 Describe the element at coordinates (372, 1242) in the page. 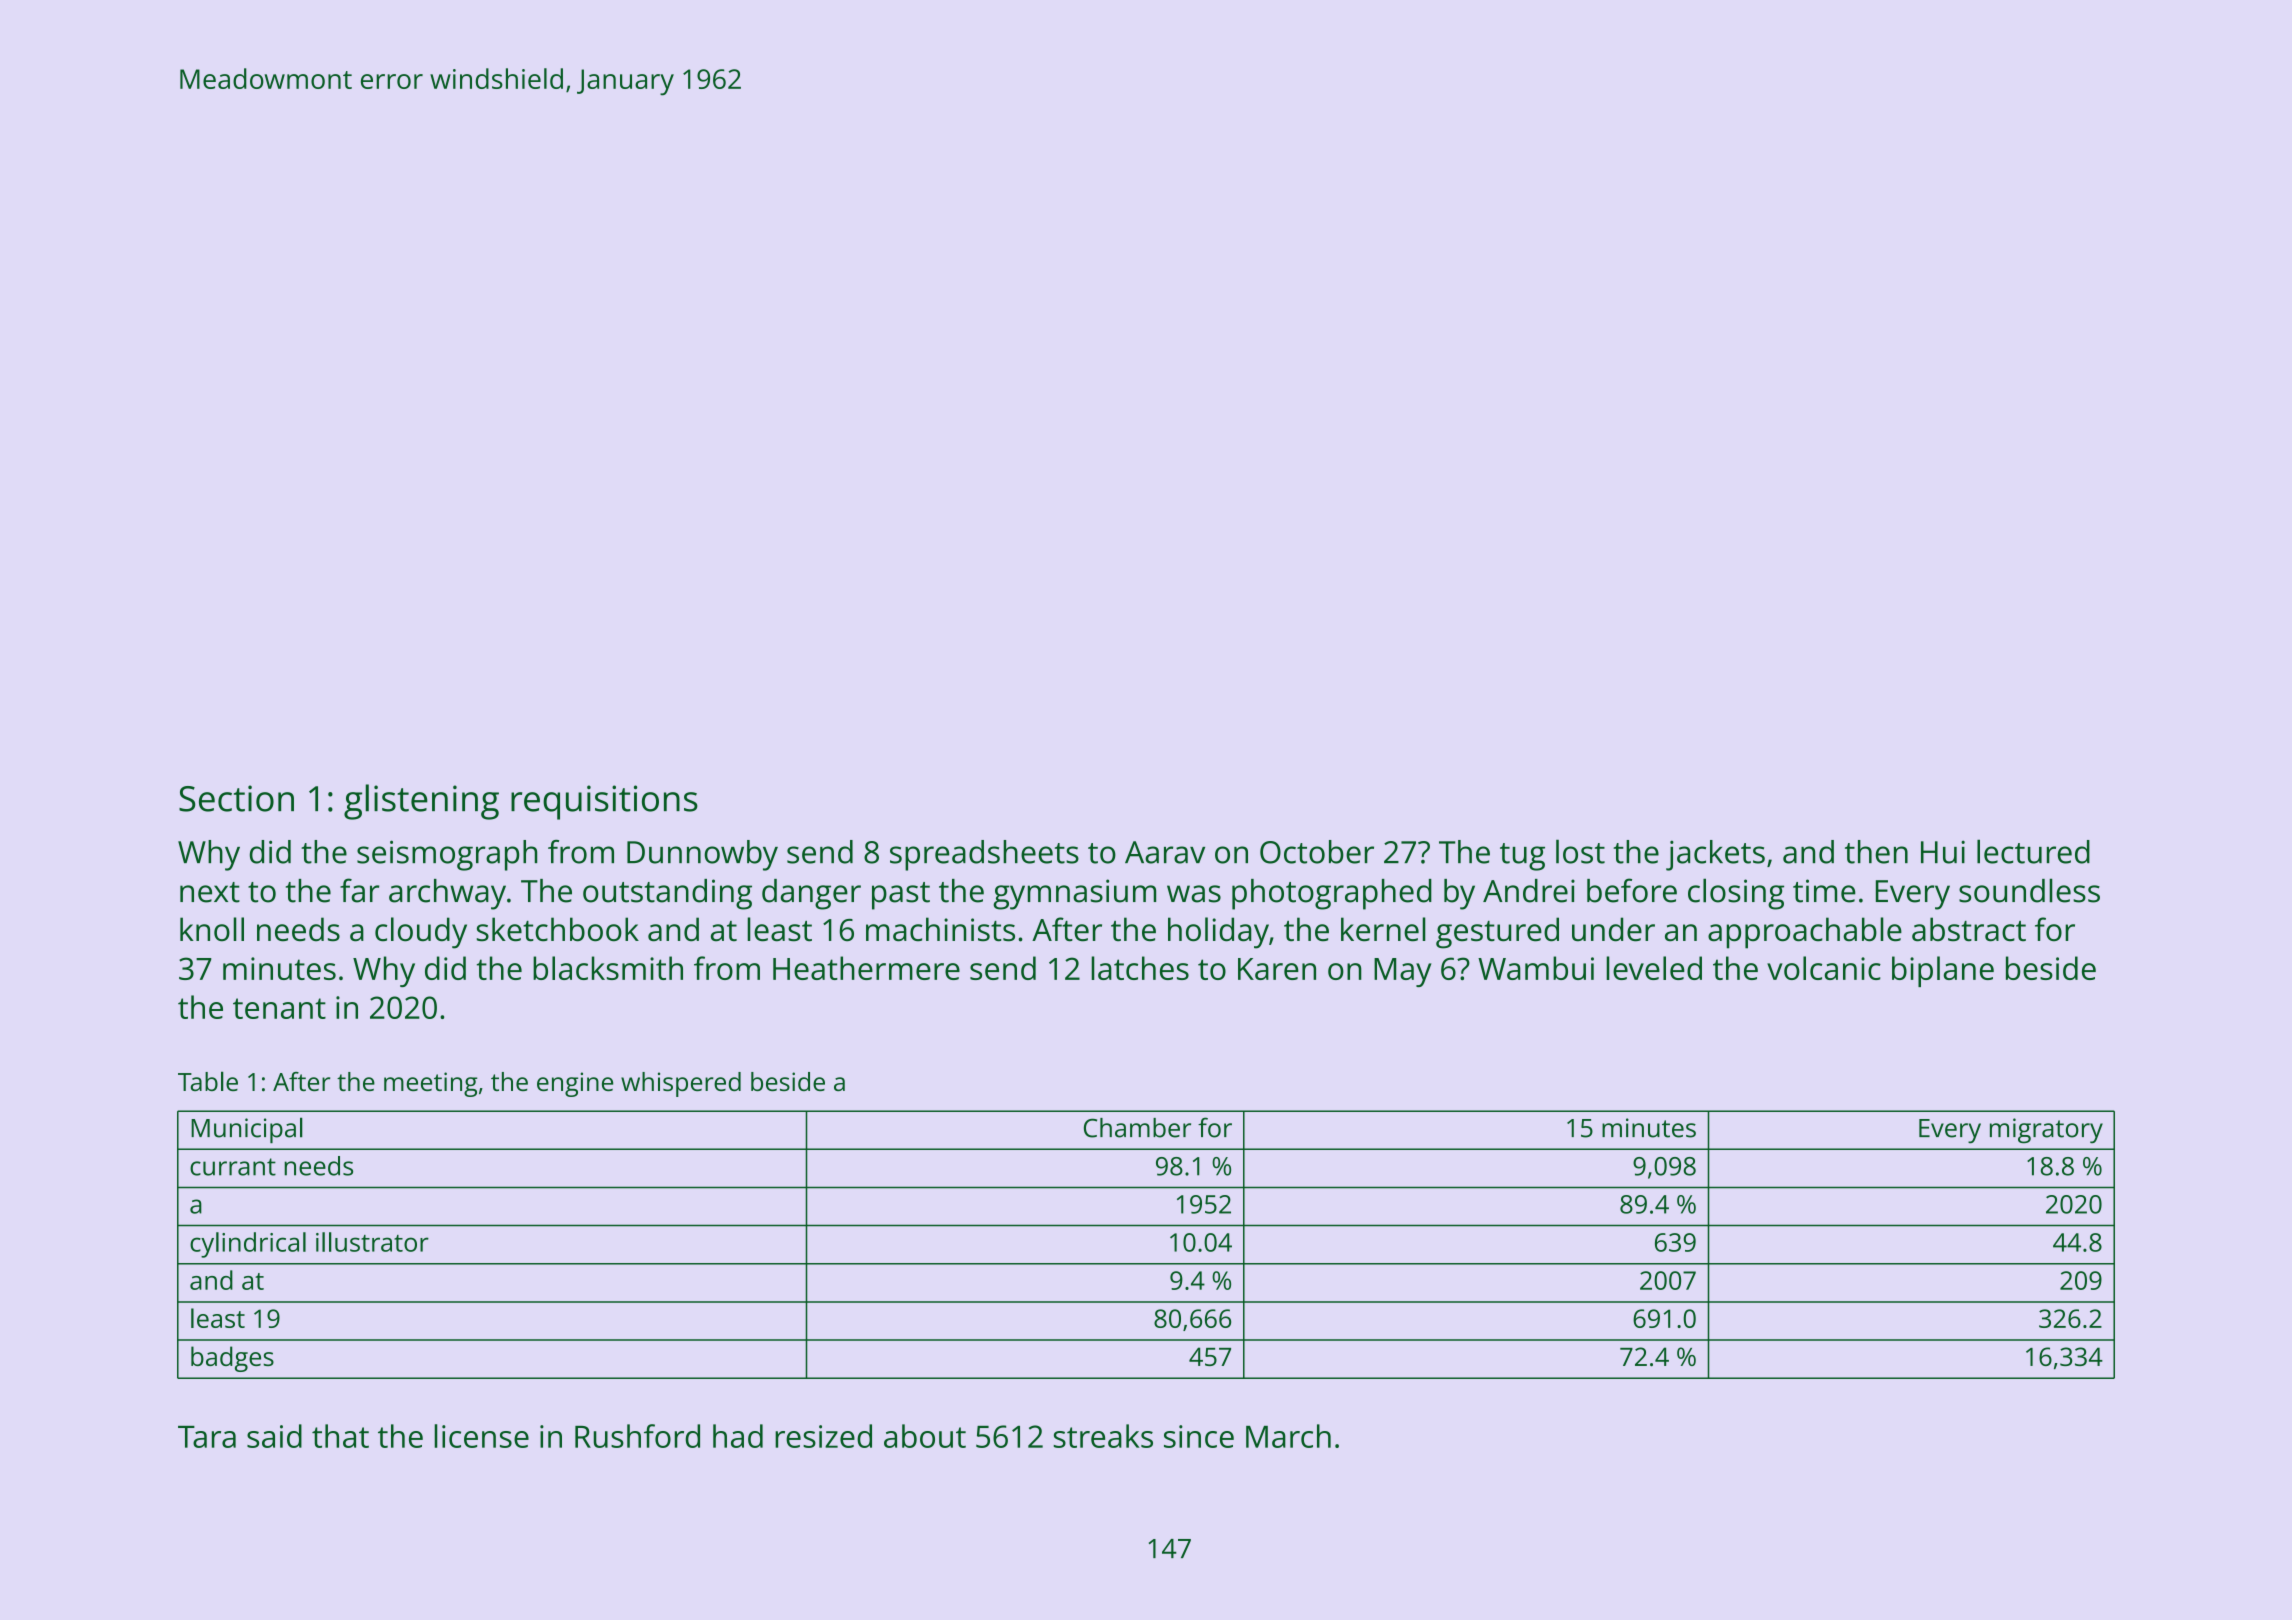

I see `illustrator` at that location.
